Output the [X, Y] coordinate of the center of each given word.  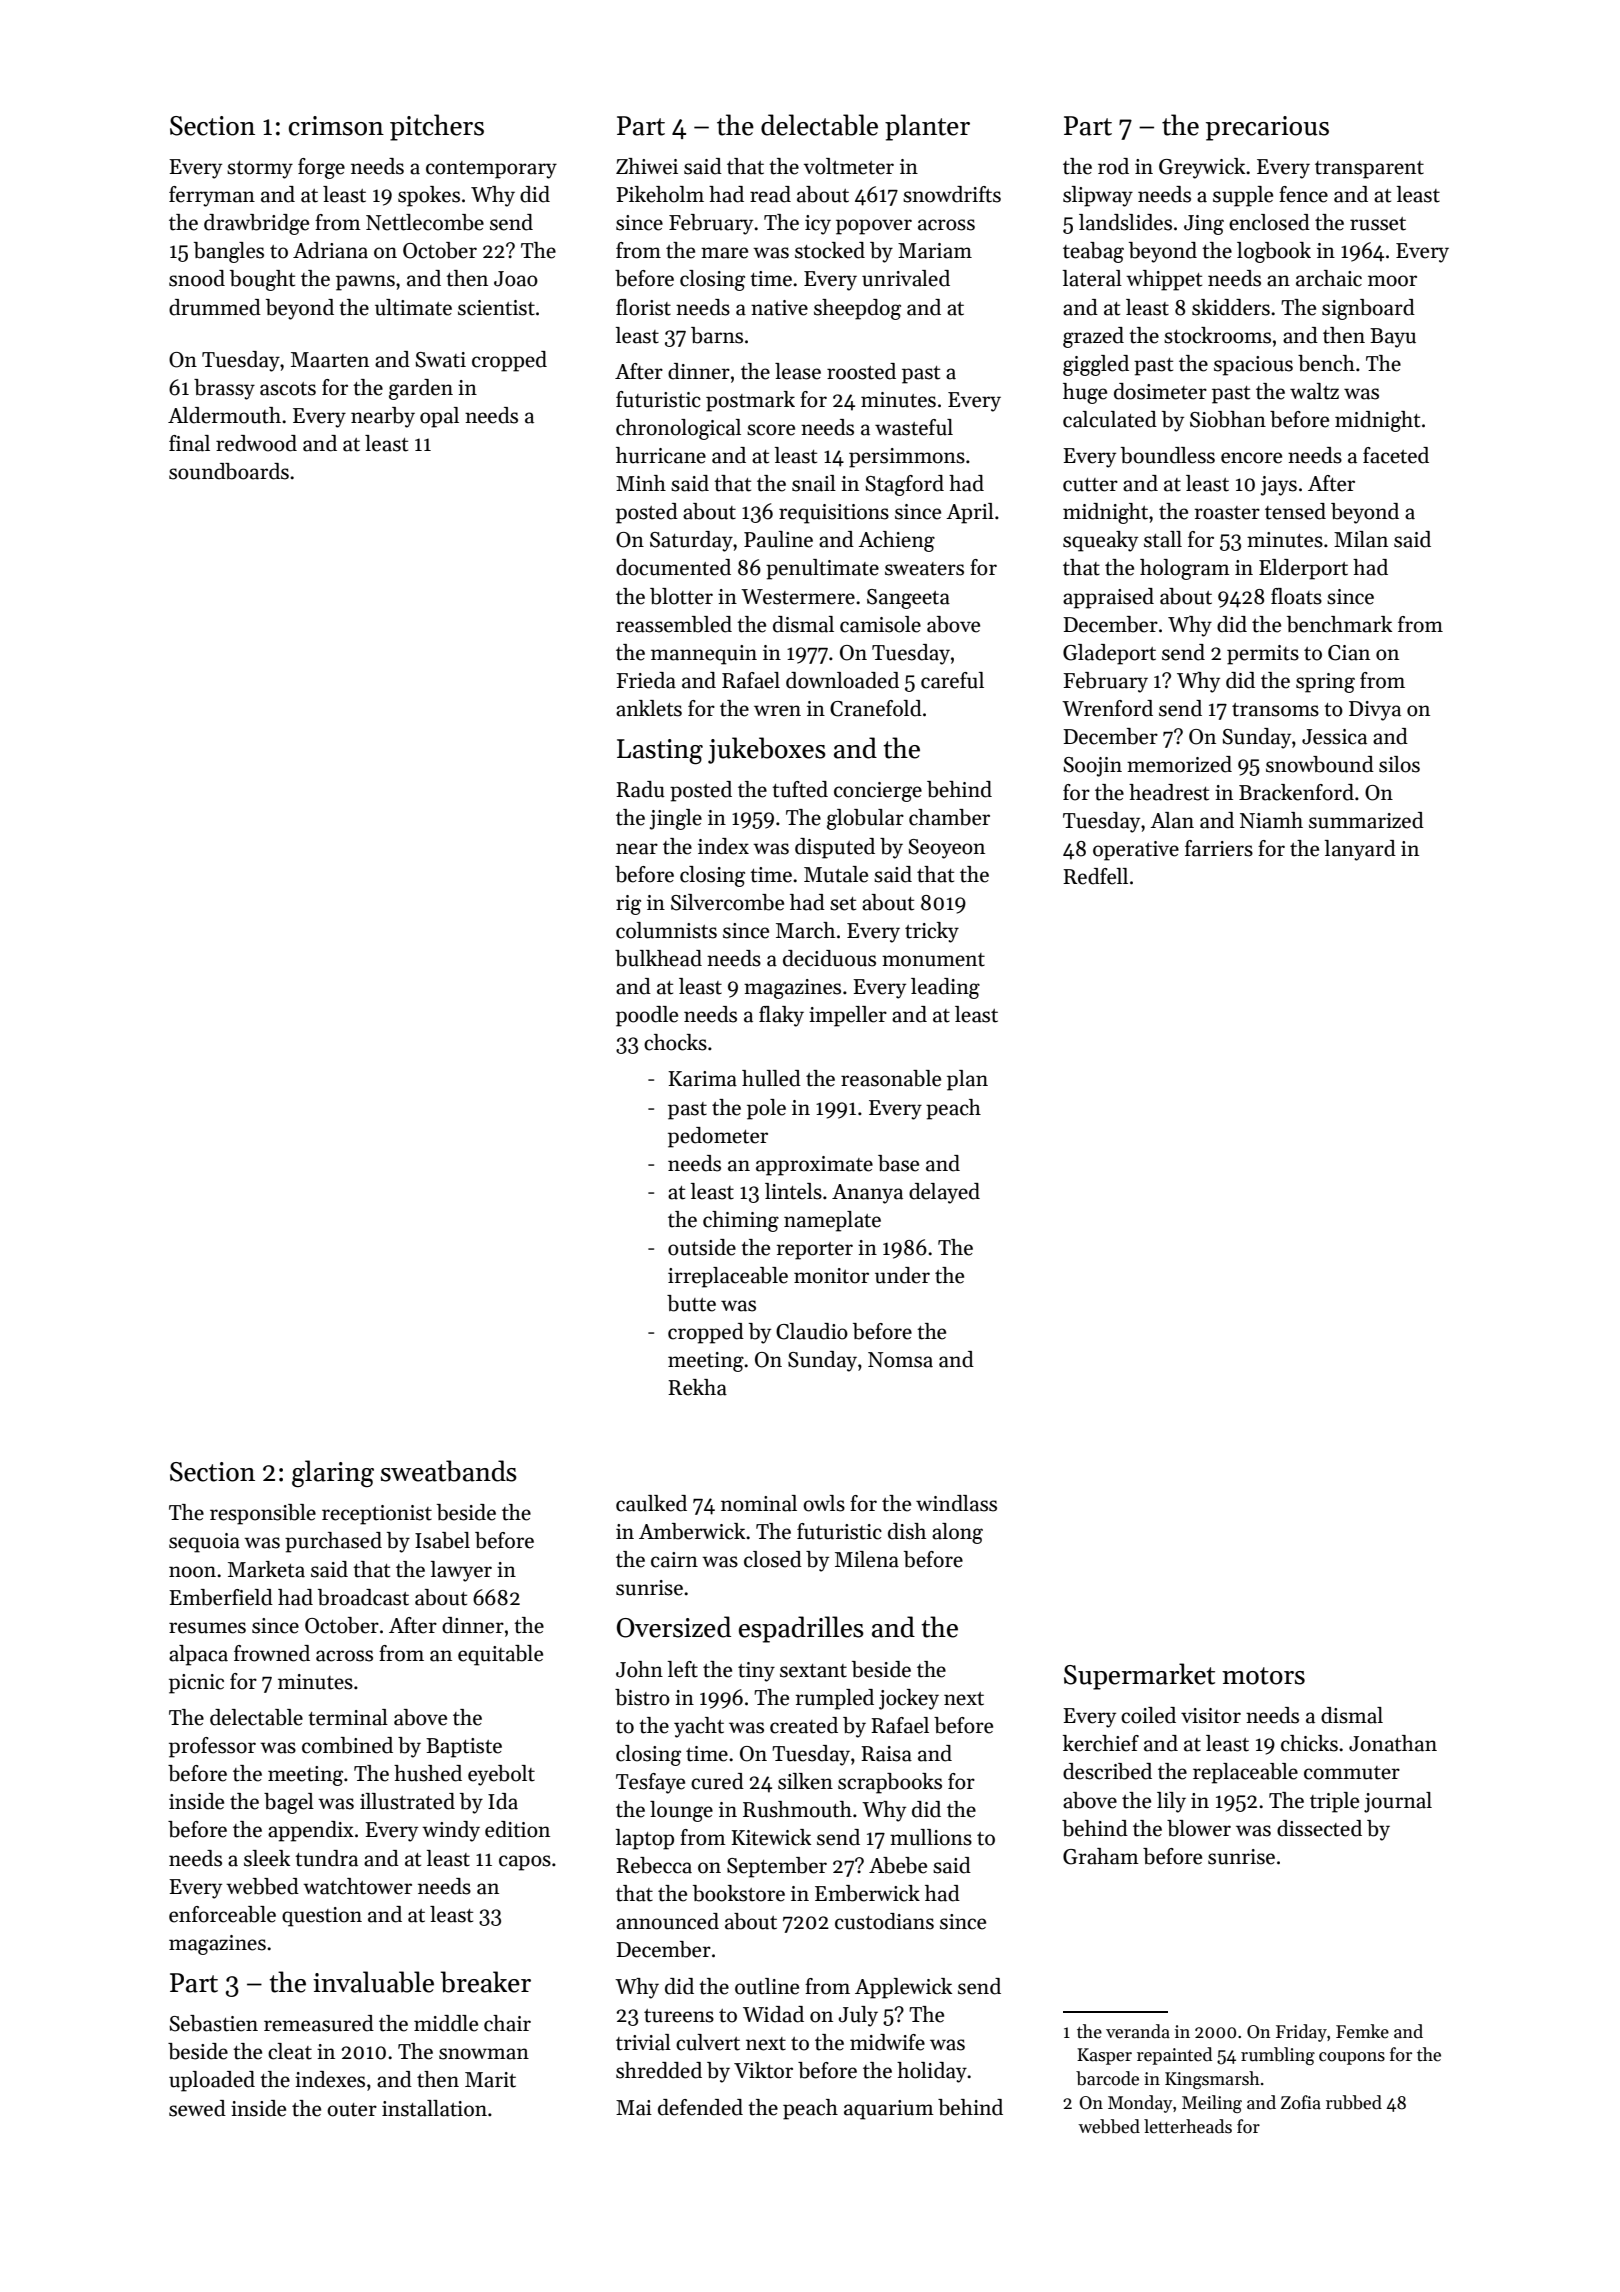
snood [197, 278]
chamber [949, 817]
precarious [1267, 128]
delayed [944, 1193]
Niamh [1271, 820]
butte [691, 1303]
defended [700, 2107]
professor [212, 1747]
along [957, 1533]
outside [702, 1247]
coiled [1148, 1715]
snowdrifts [952, 194]
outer [352, 2110]
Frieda [646, 680]
